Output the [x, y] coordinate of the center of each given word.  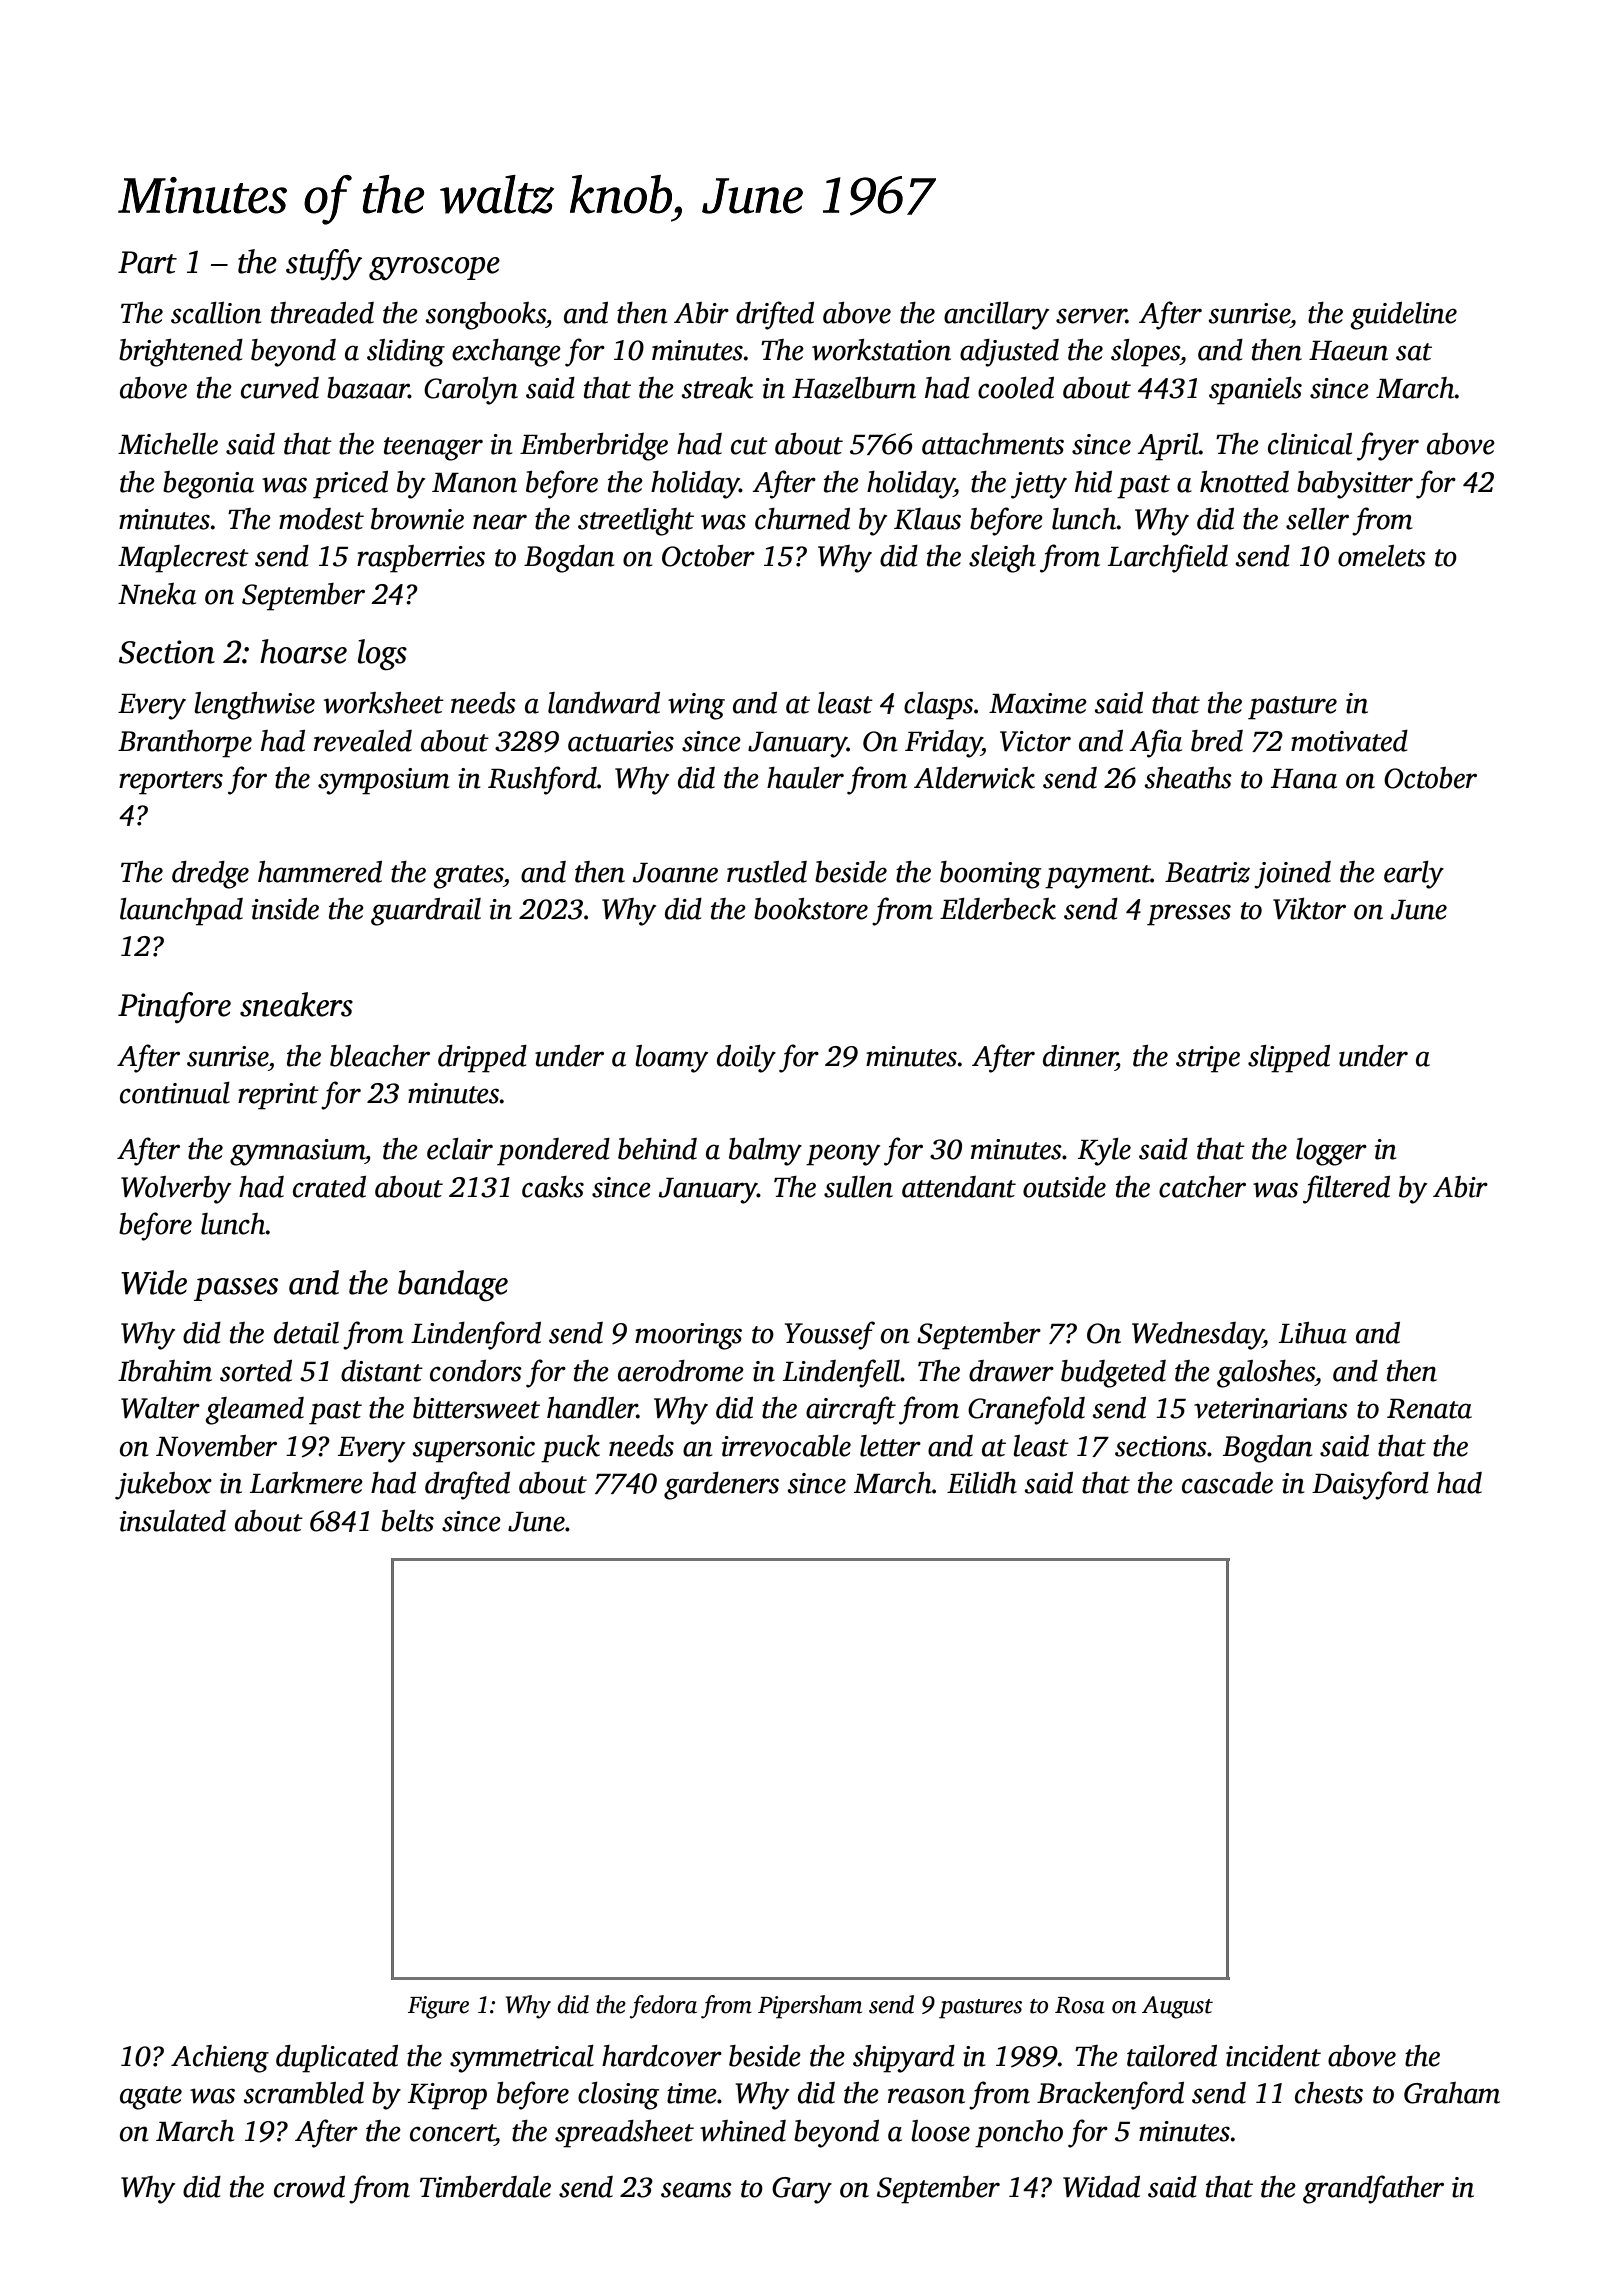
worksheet [384, 703]
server [1091, 316]
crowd [309, 2187]
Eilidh [982, 1483]
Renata [1429, 1409]
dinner [1080, 1056]
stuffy [324, 264]
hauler [805, 778]
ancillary [996, 316]
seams [696, 2190]
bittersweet [476, 1408]
